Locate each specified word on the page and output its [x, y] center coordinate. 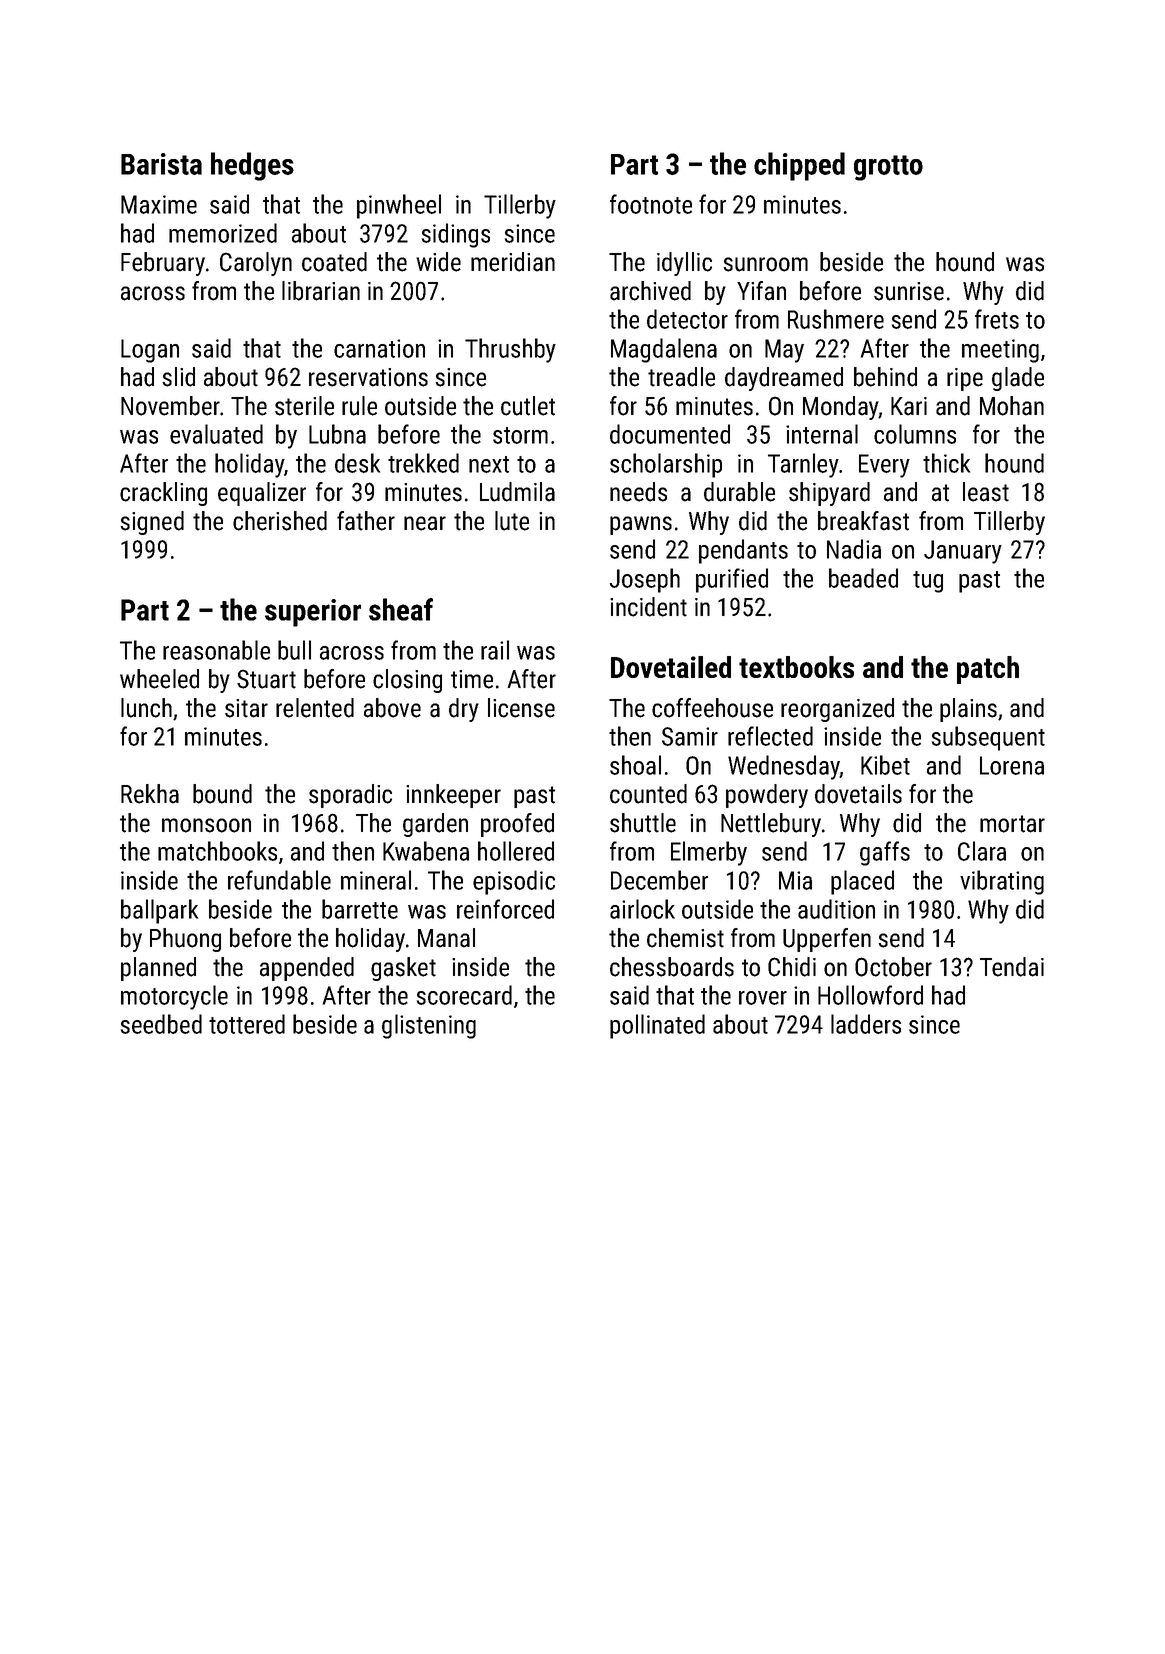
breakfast [863, 521]
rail [495, 650]
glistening [429, 1026]
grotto [888, 168]
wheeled [159, 679]
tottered [247, 1024]
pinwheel [399, 206]
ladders [866, 1024]
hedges [252, 166]
